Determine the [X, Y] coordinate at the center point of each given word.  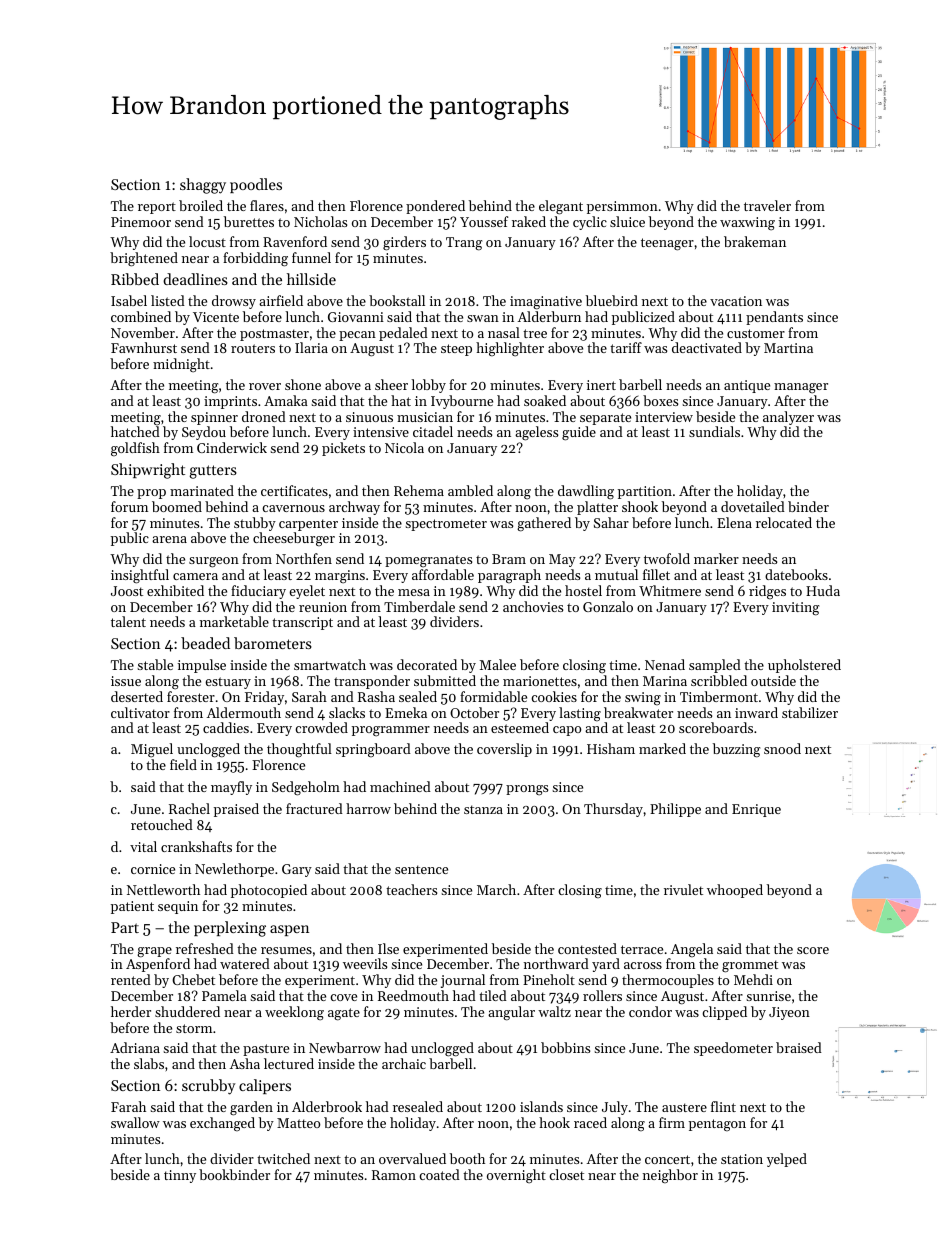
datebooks [796, 574]
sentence [421, 869]
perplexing [230, 929]
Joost [127, 591]
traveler [767, 205]
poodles [256, 185]
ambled [470, 490]
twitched [283, 1158]
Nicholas [320, 221]
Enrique [756, 810]
